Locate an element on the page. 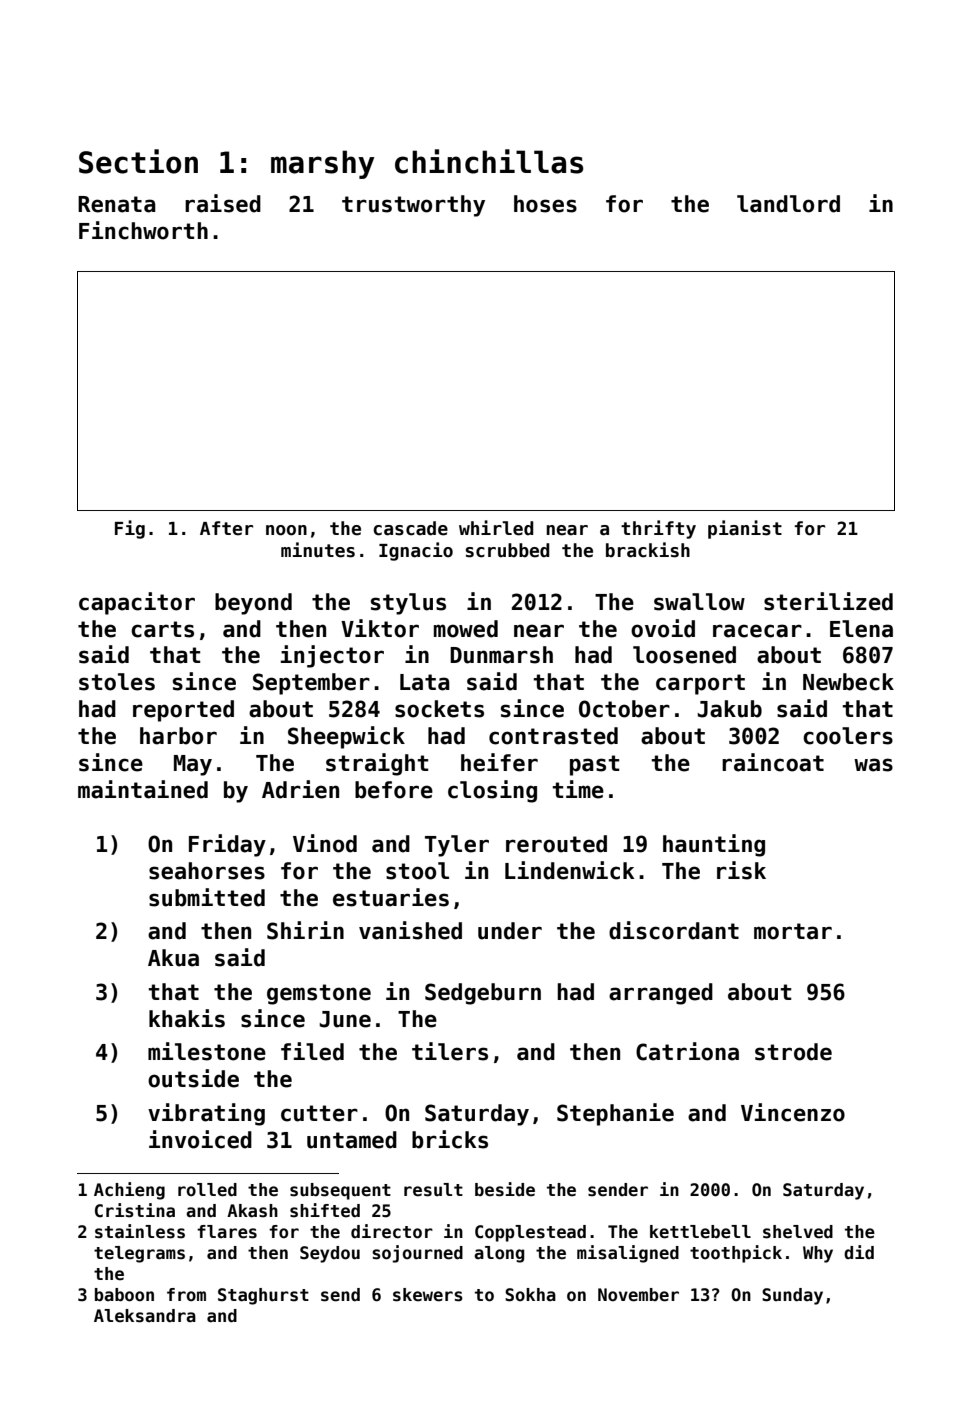 Image resolution: width=972 pixels, height=1407 pixels. Jakub is located at coordinates (729, 709).
